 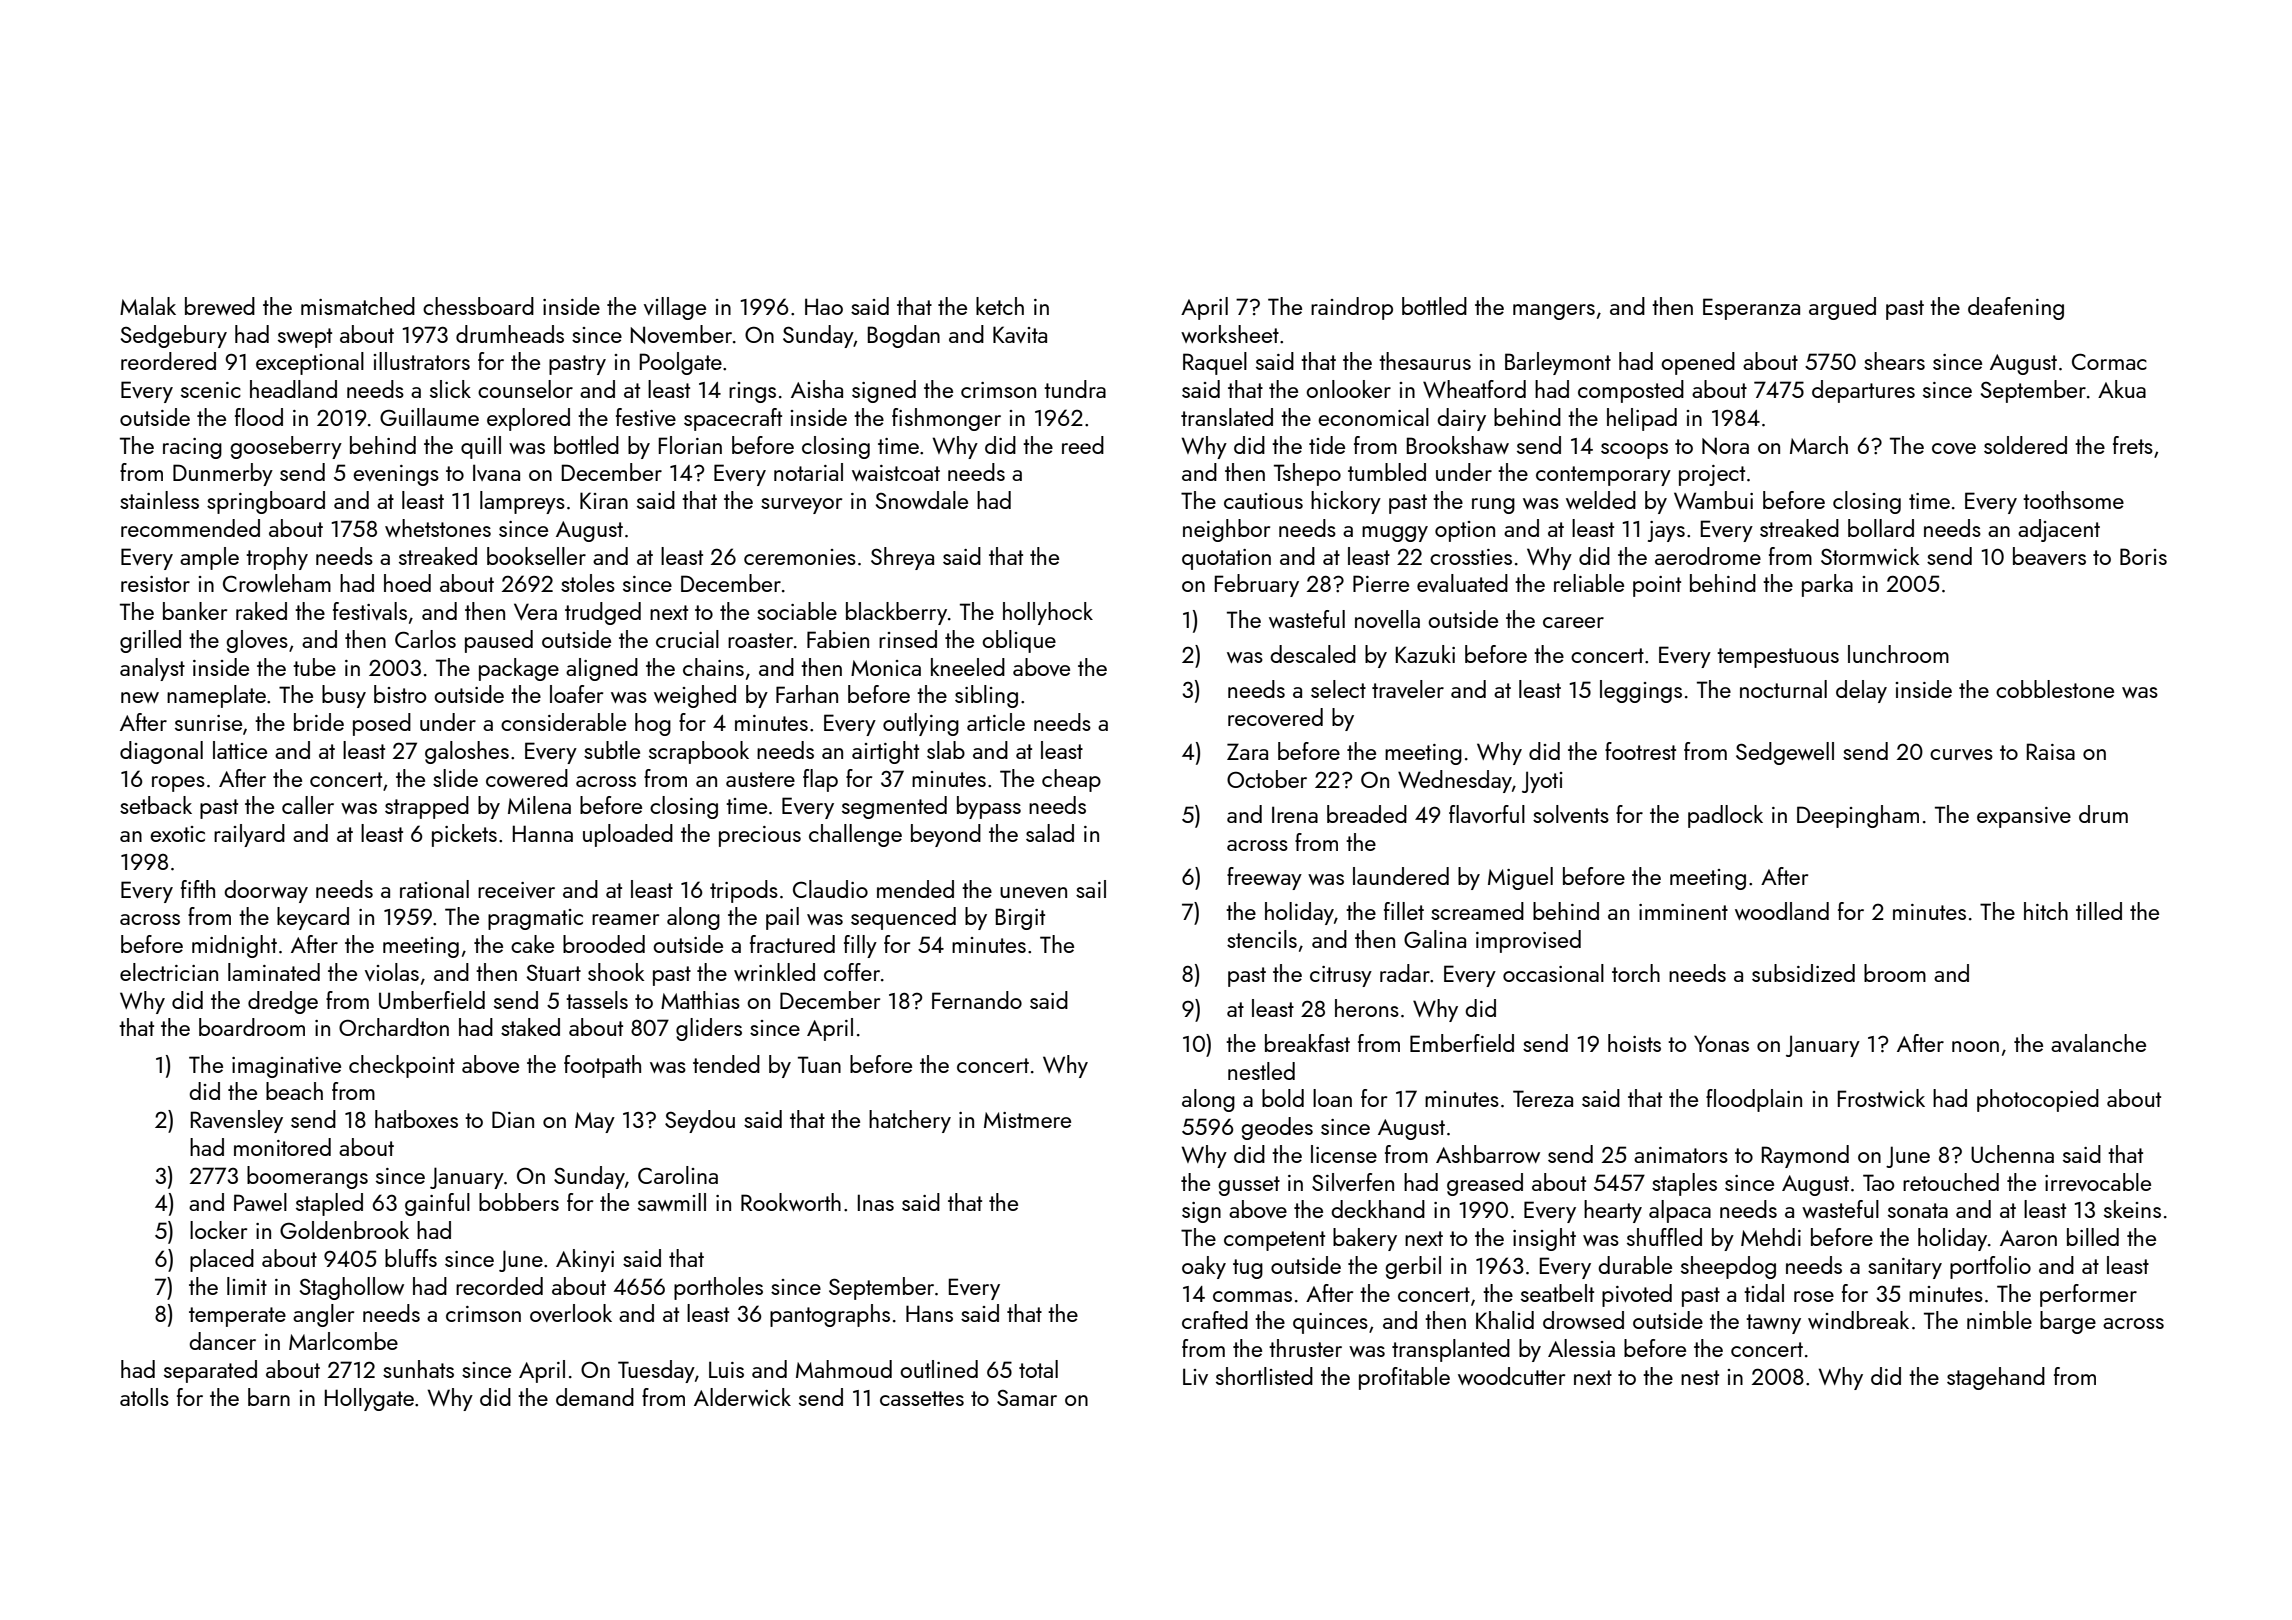 I want to click on Kiran, so click(x=604, y=500).
